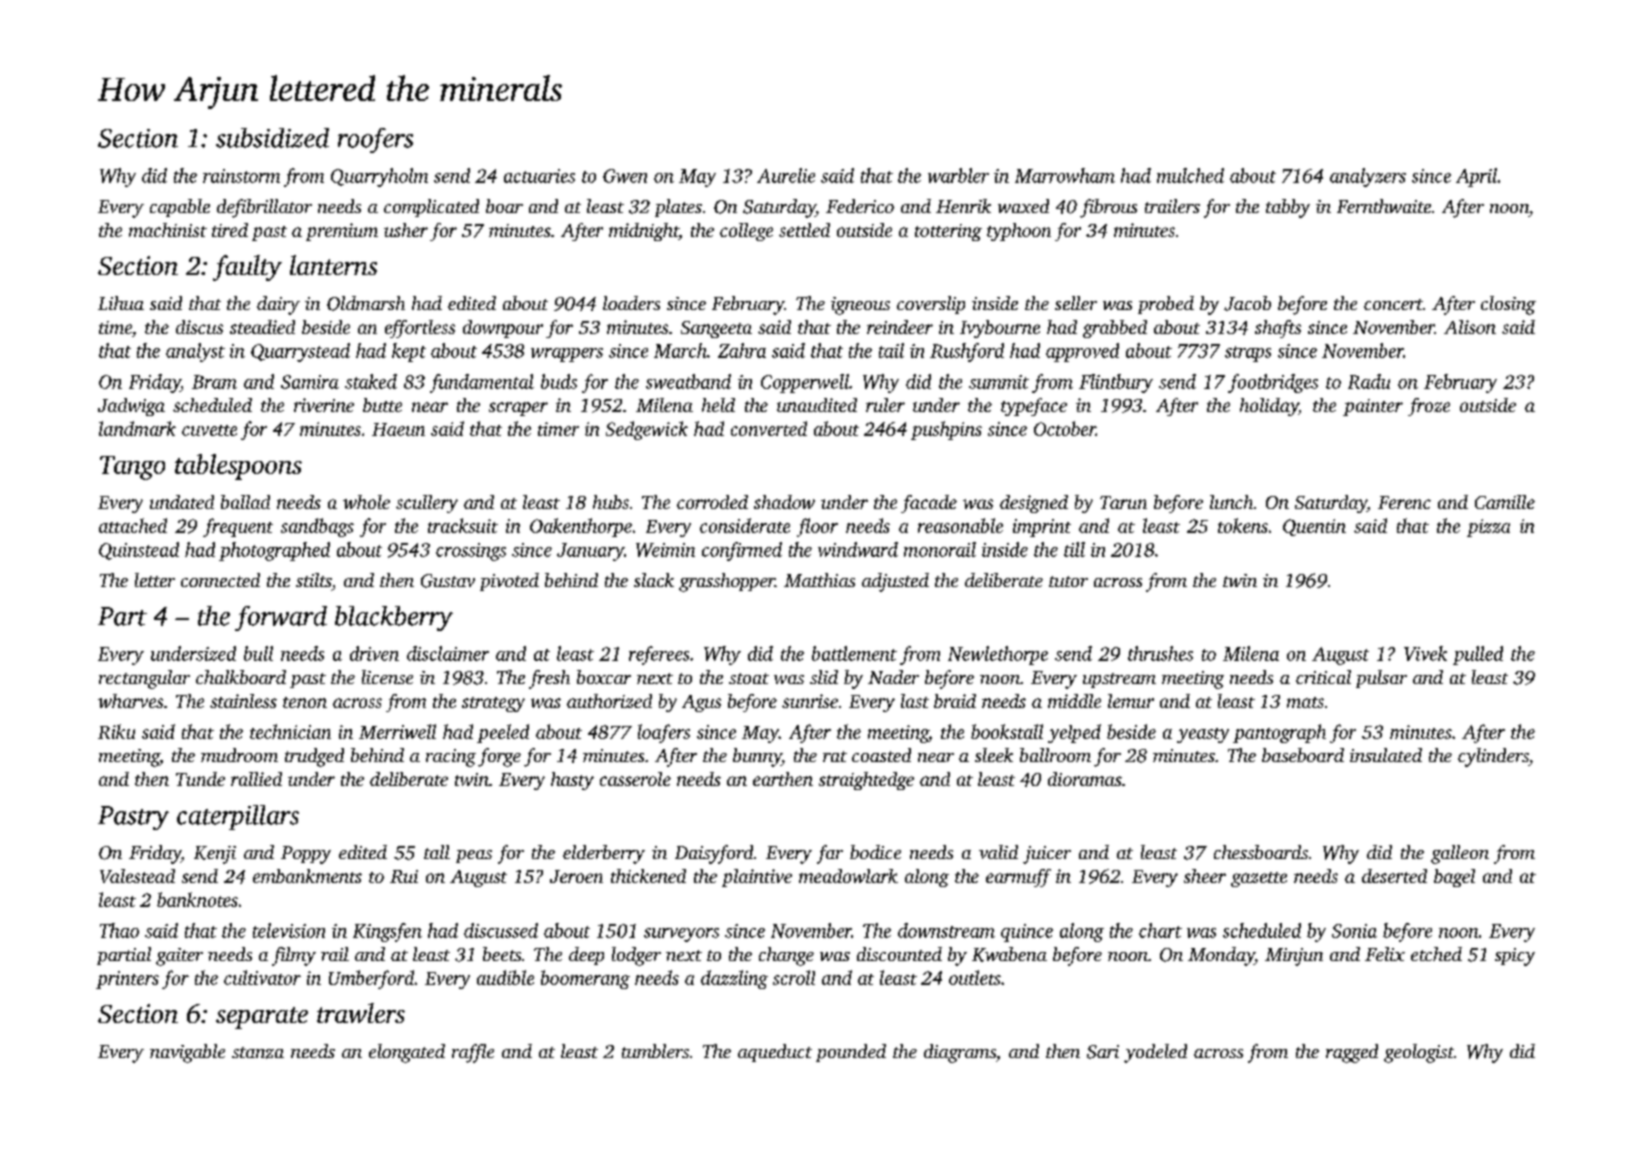  What do you see at coordinates (463, 525) in the document?
I see `tracksuit` at bounding box center [463, 525].
